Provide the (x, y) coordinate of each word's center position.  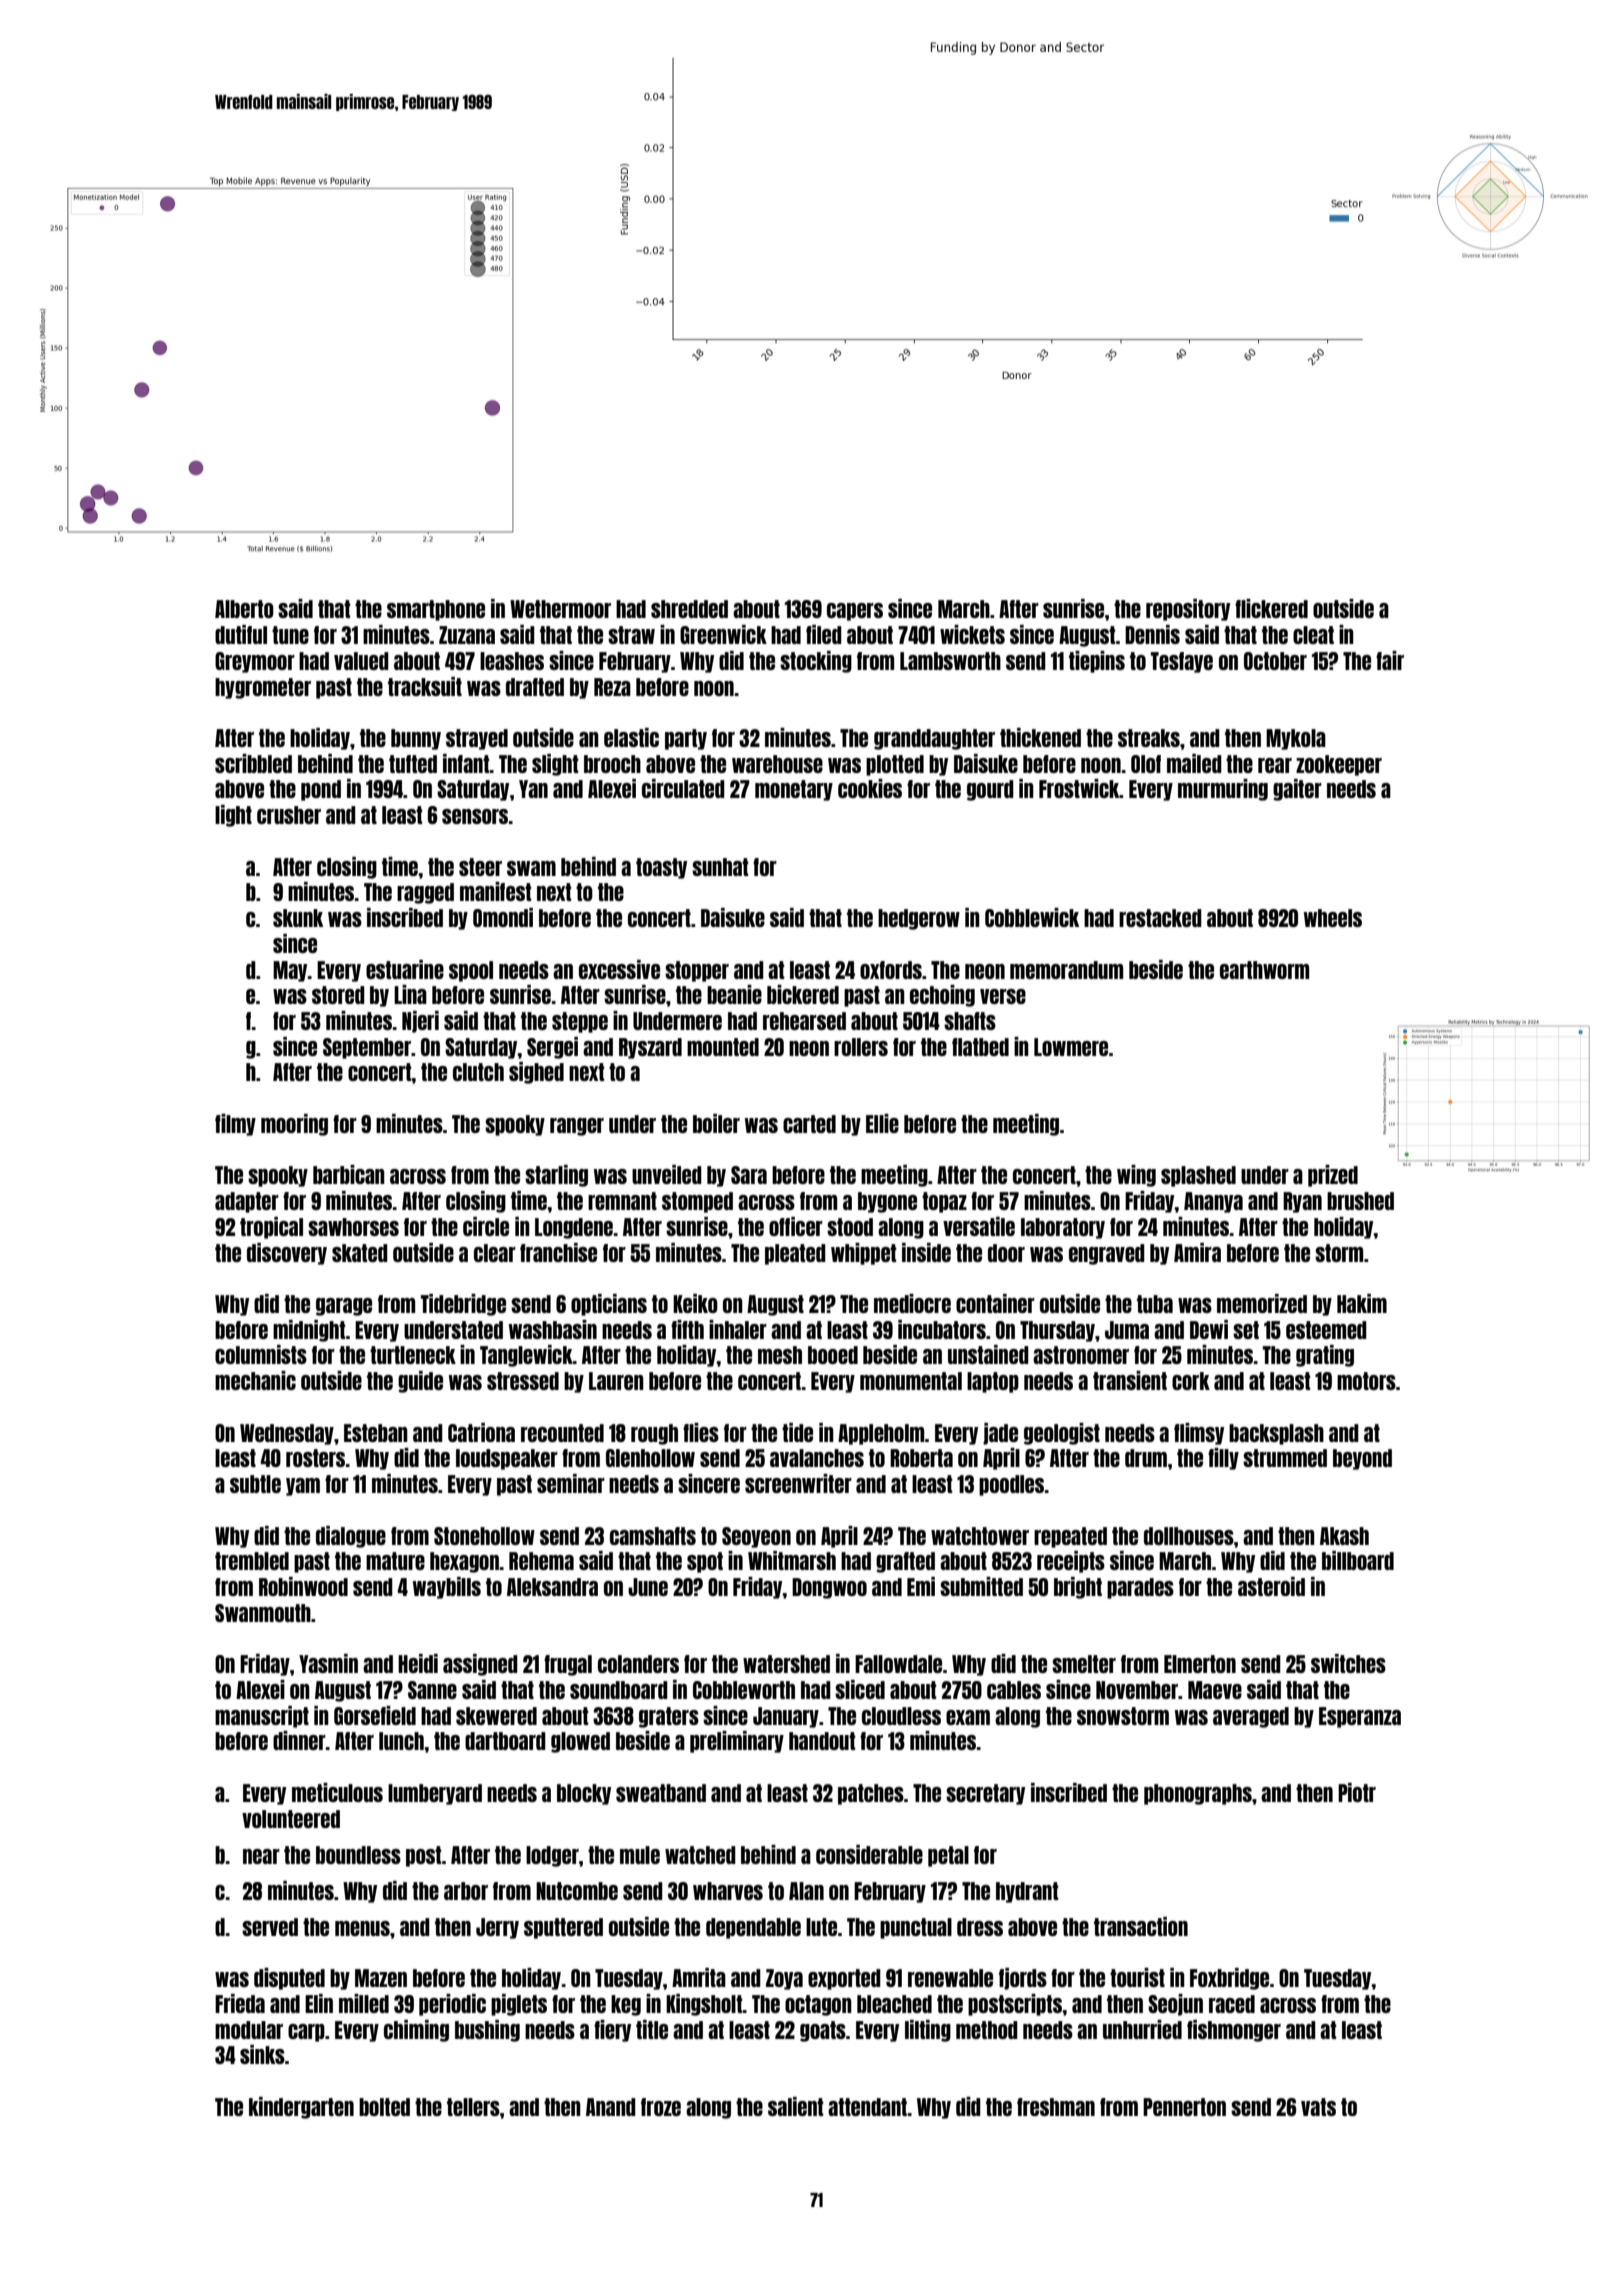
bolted (384, 2107)
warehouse (777, 764)
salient (795, 2106)
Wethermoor (560, 609)
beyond (1362, 1459)
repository (1188, 610)
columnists (261, 1354)
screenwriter (798, 1483)
